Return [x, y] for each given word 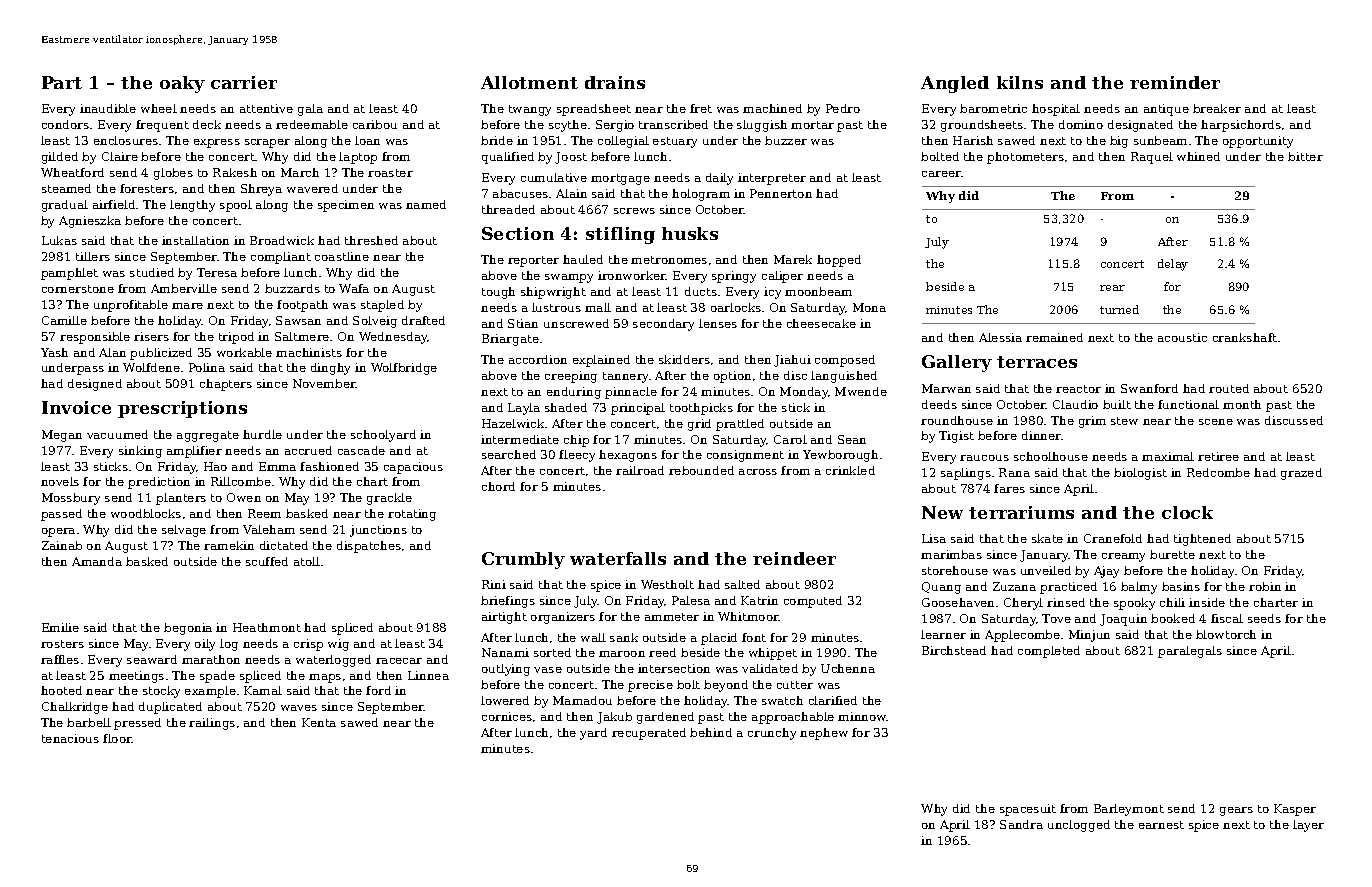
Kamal [263, 690]
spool [236, 206]
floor [117, 738]
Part [62, 82]
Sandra [1021, 824]
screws [634, 211]
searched [509, 454]
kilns [1020, 82]
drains [615, 82]
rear [1112, 288]
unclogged [1079, 826]
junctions [378, 531]
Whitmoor [748, 616]
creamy [1123, 557]
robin [1265, 586]
